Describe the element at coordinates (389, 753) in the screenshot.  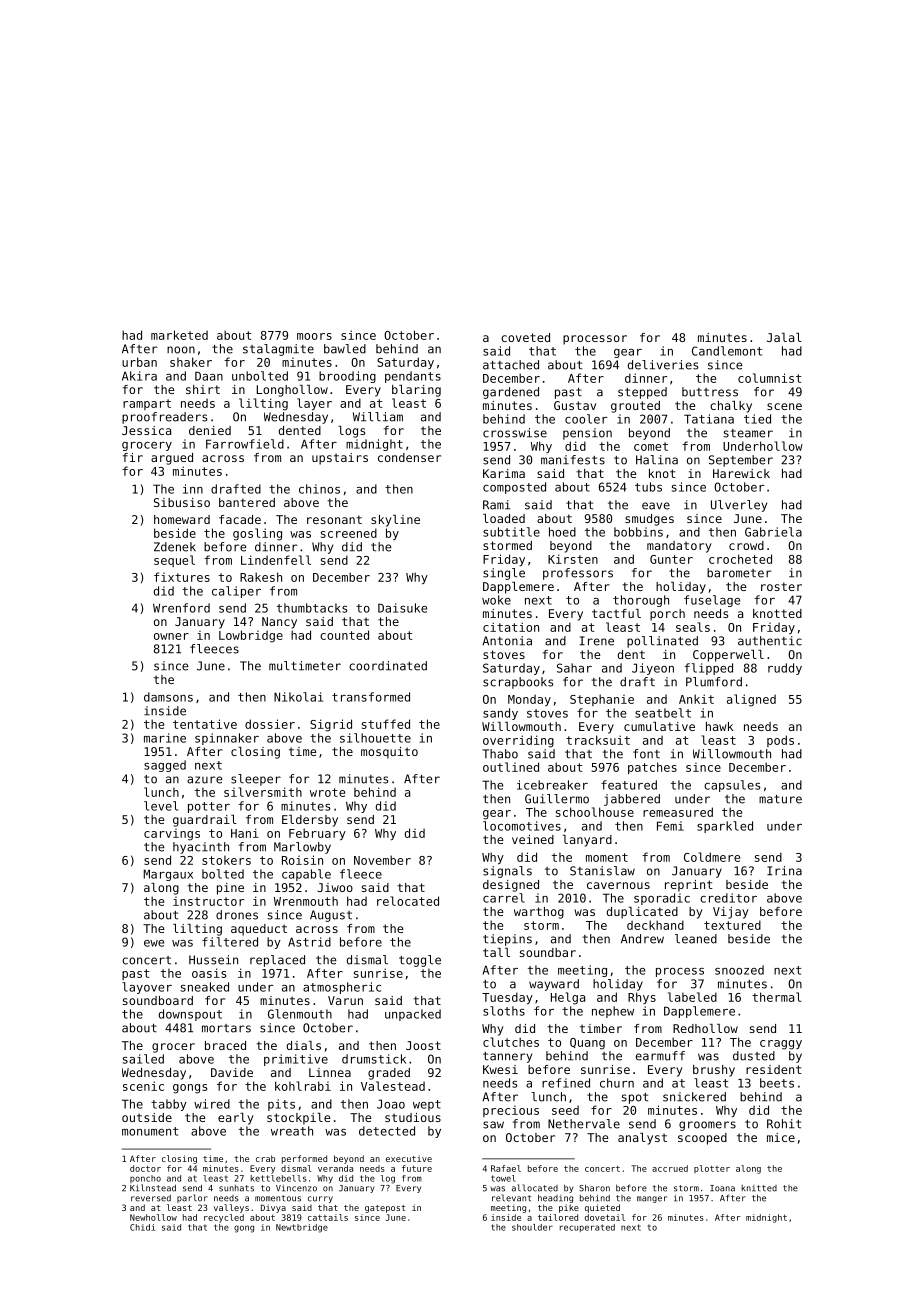
I see `mosquito` at that location.
